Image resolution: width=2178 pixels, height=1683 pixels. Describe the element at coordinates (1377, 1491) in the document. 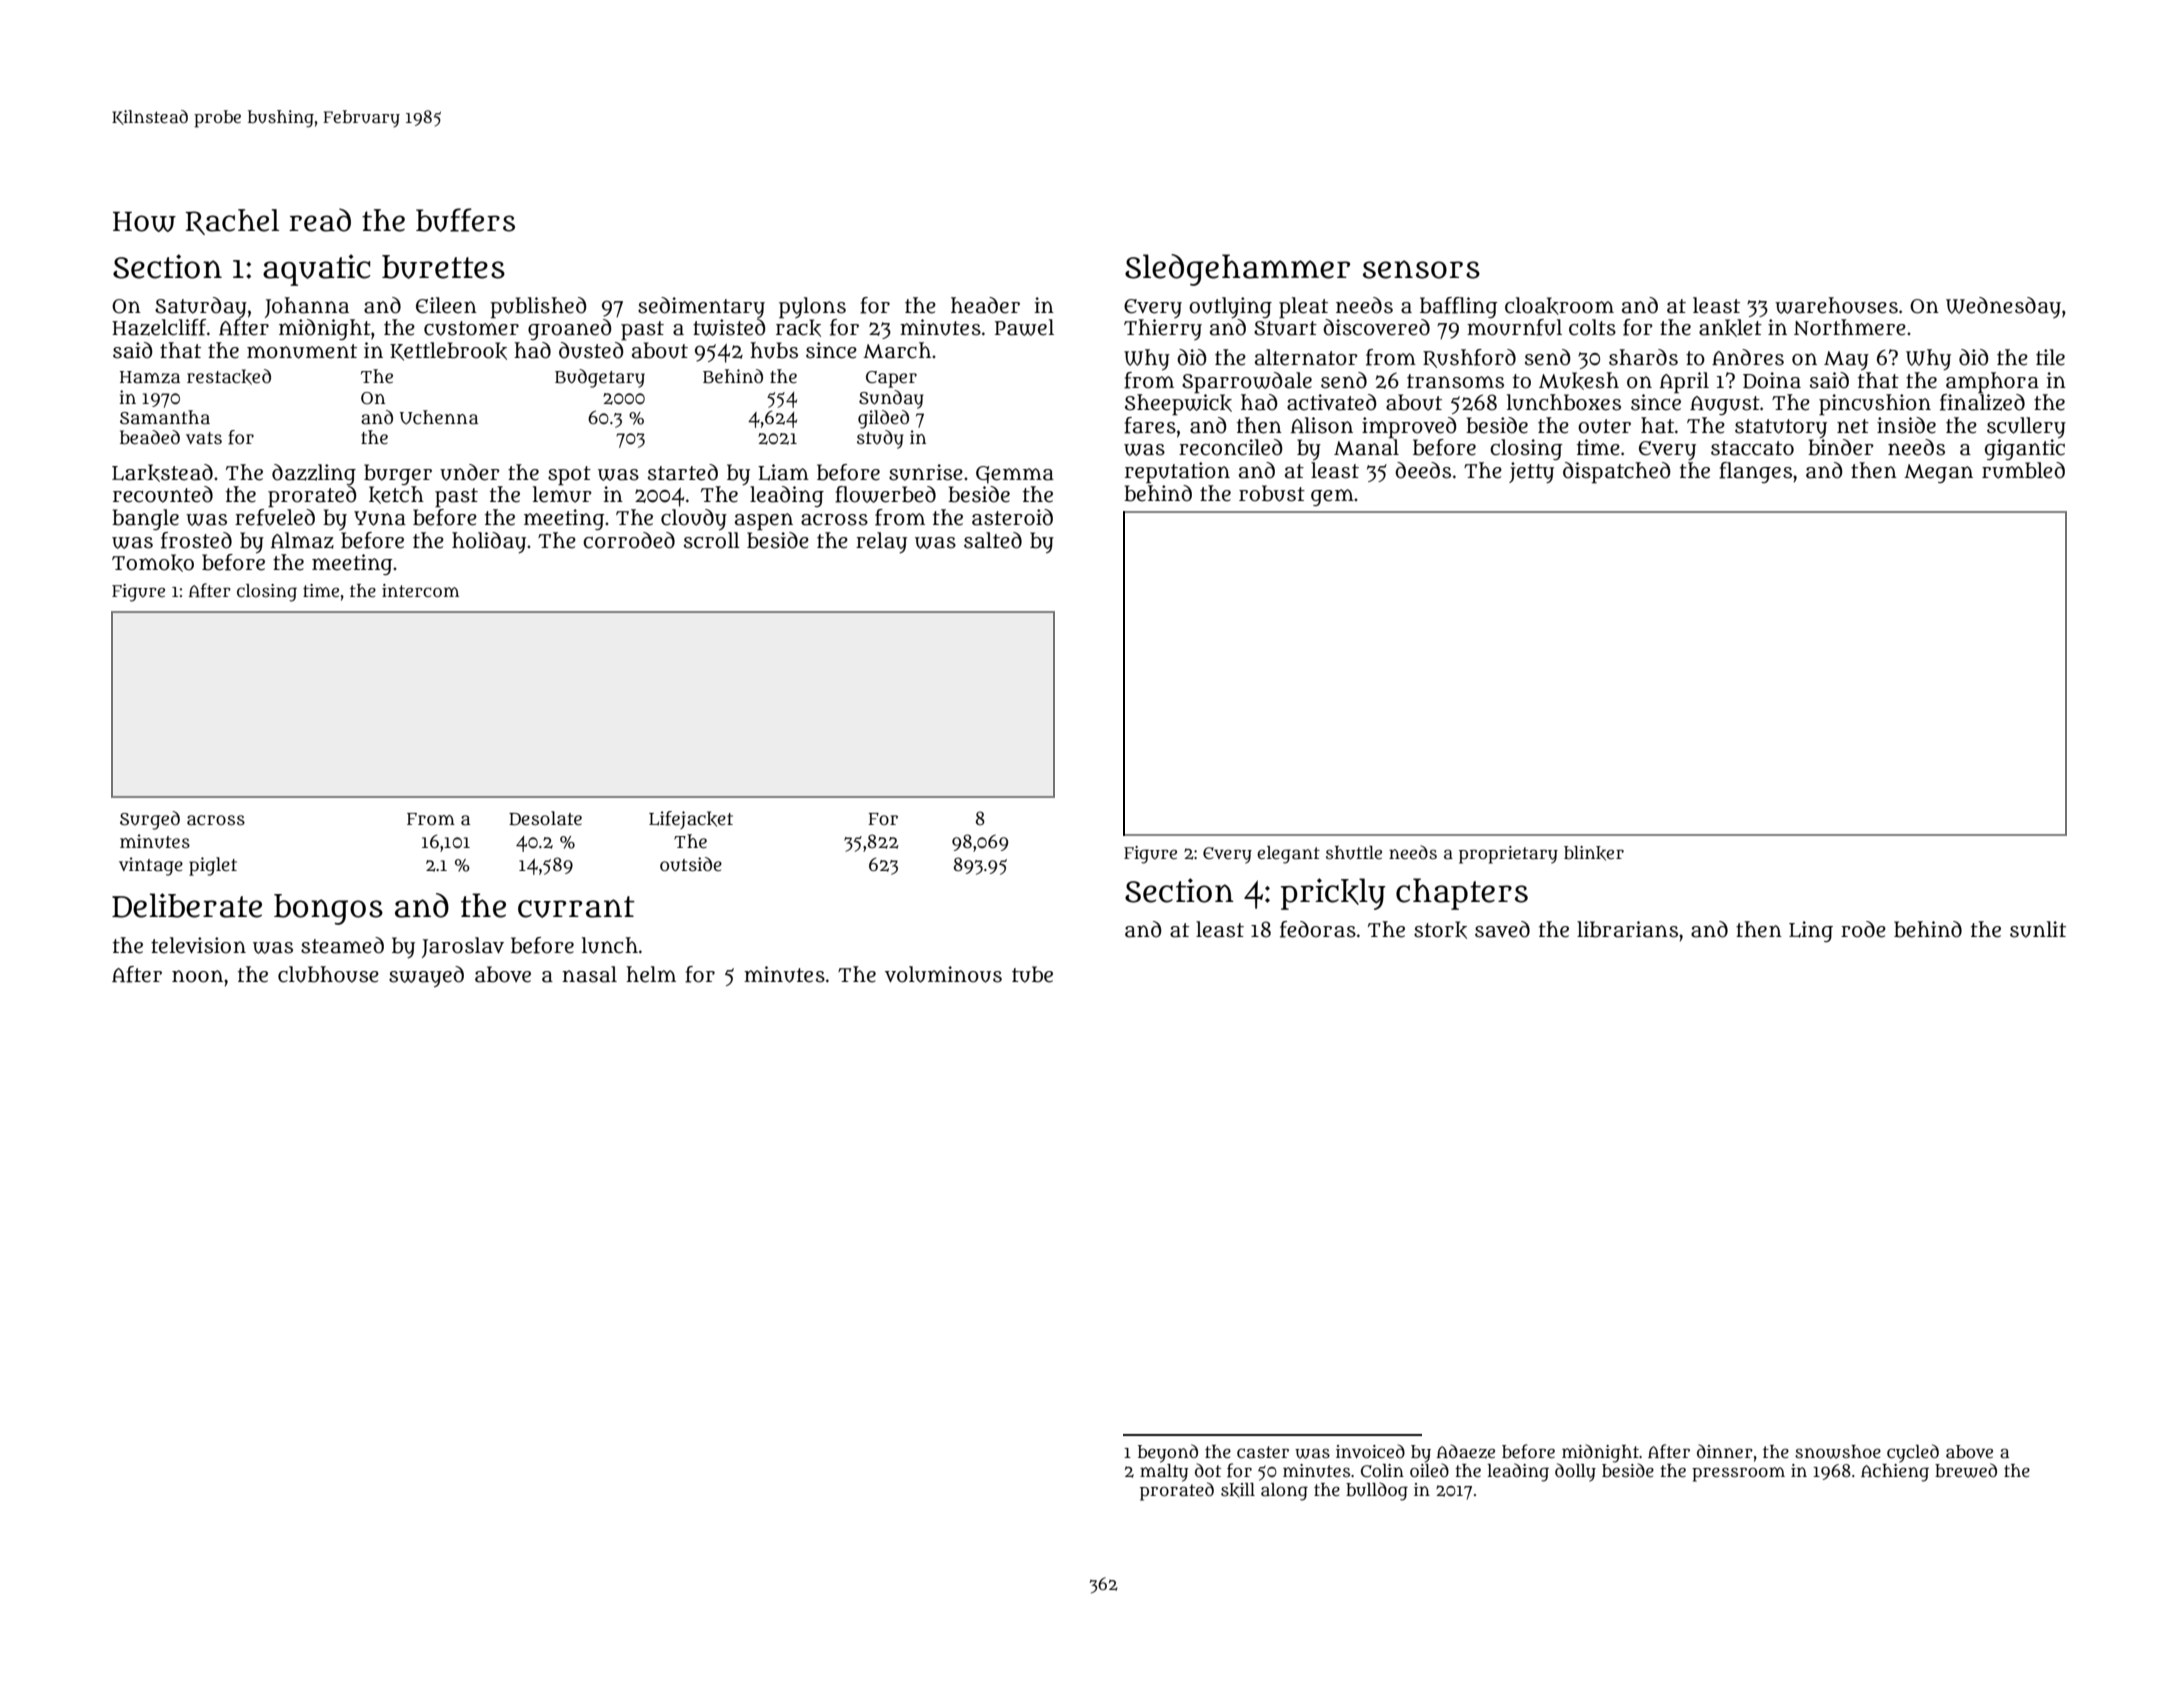

I see `bulldog` at that location.
